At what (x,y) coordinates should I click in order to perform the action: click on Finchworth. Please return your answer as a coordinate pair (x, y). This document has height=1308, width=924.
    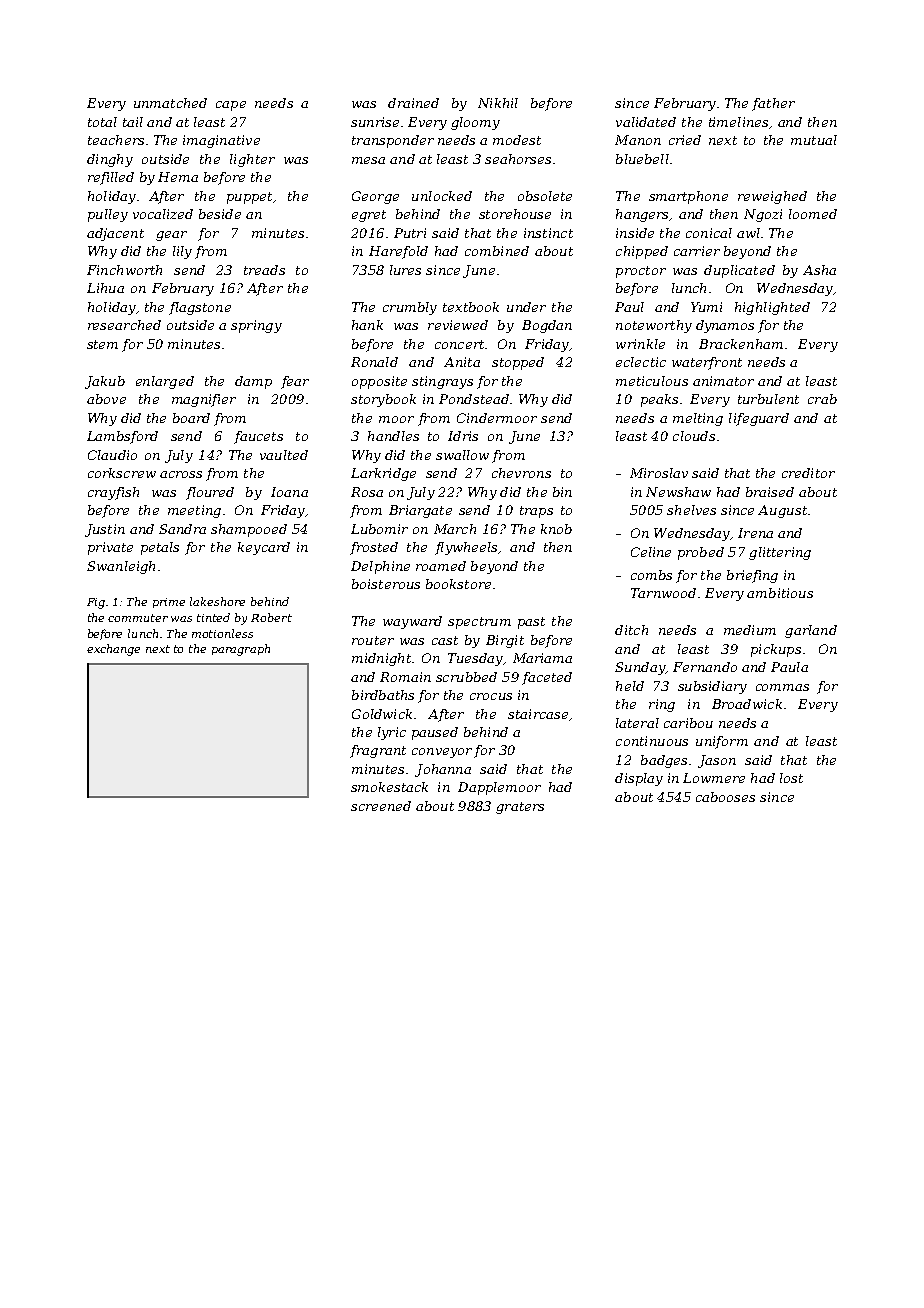
    Looking at the image, I should click on (124, 270).
